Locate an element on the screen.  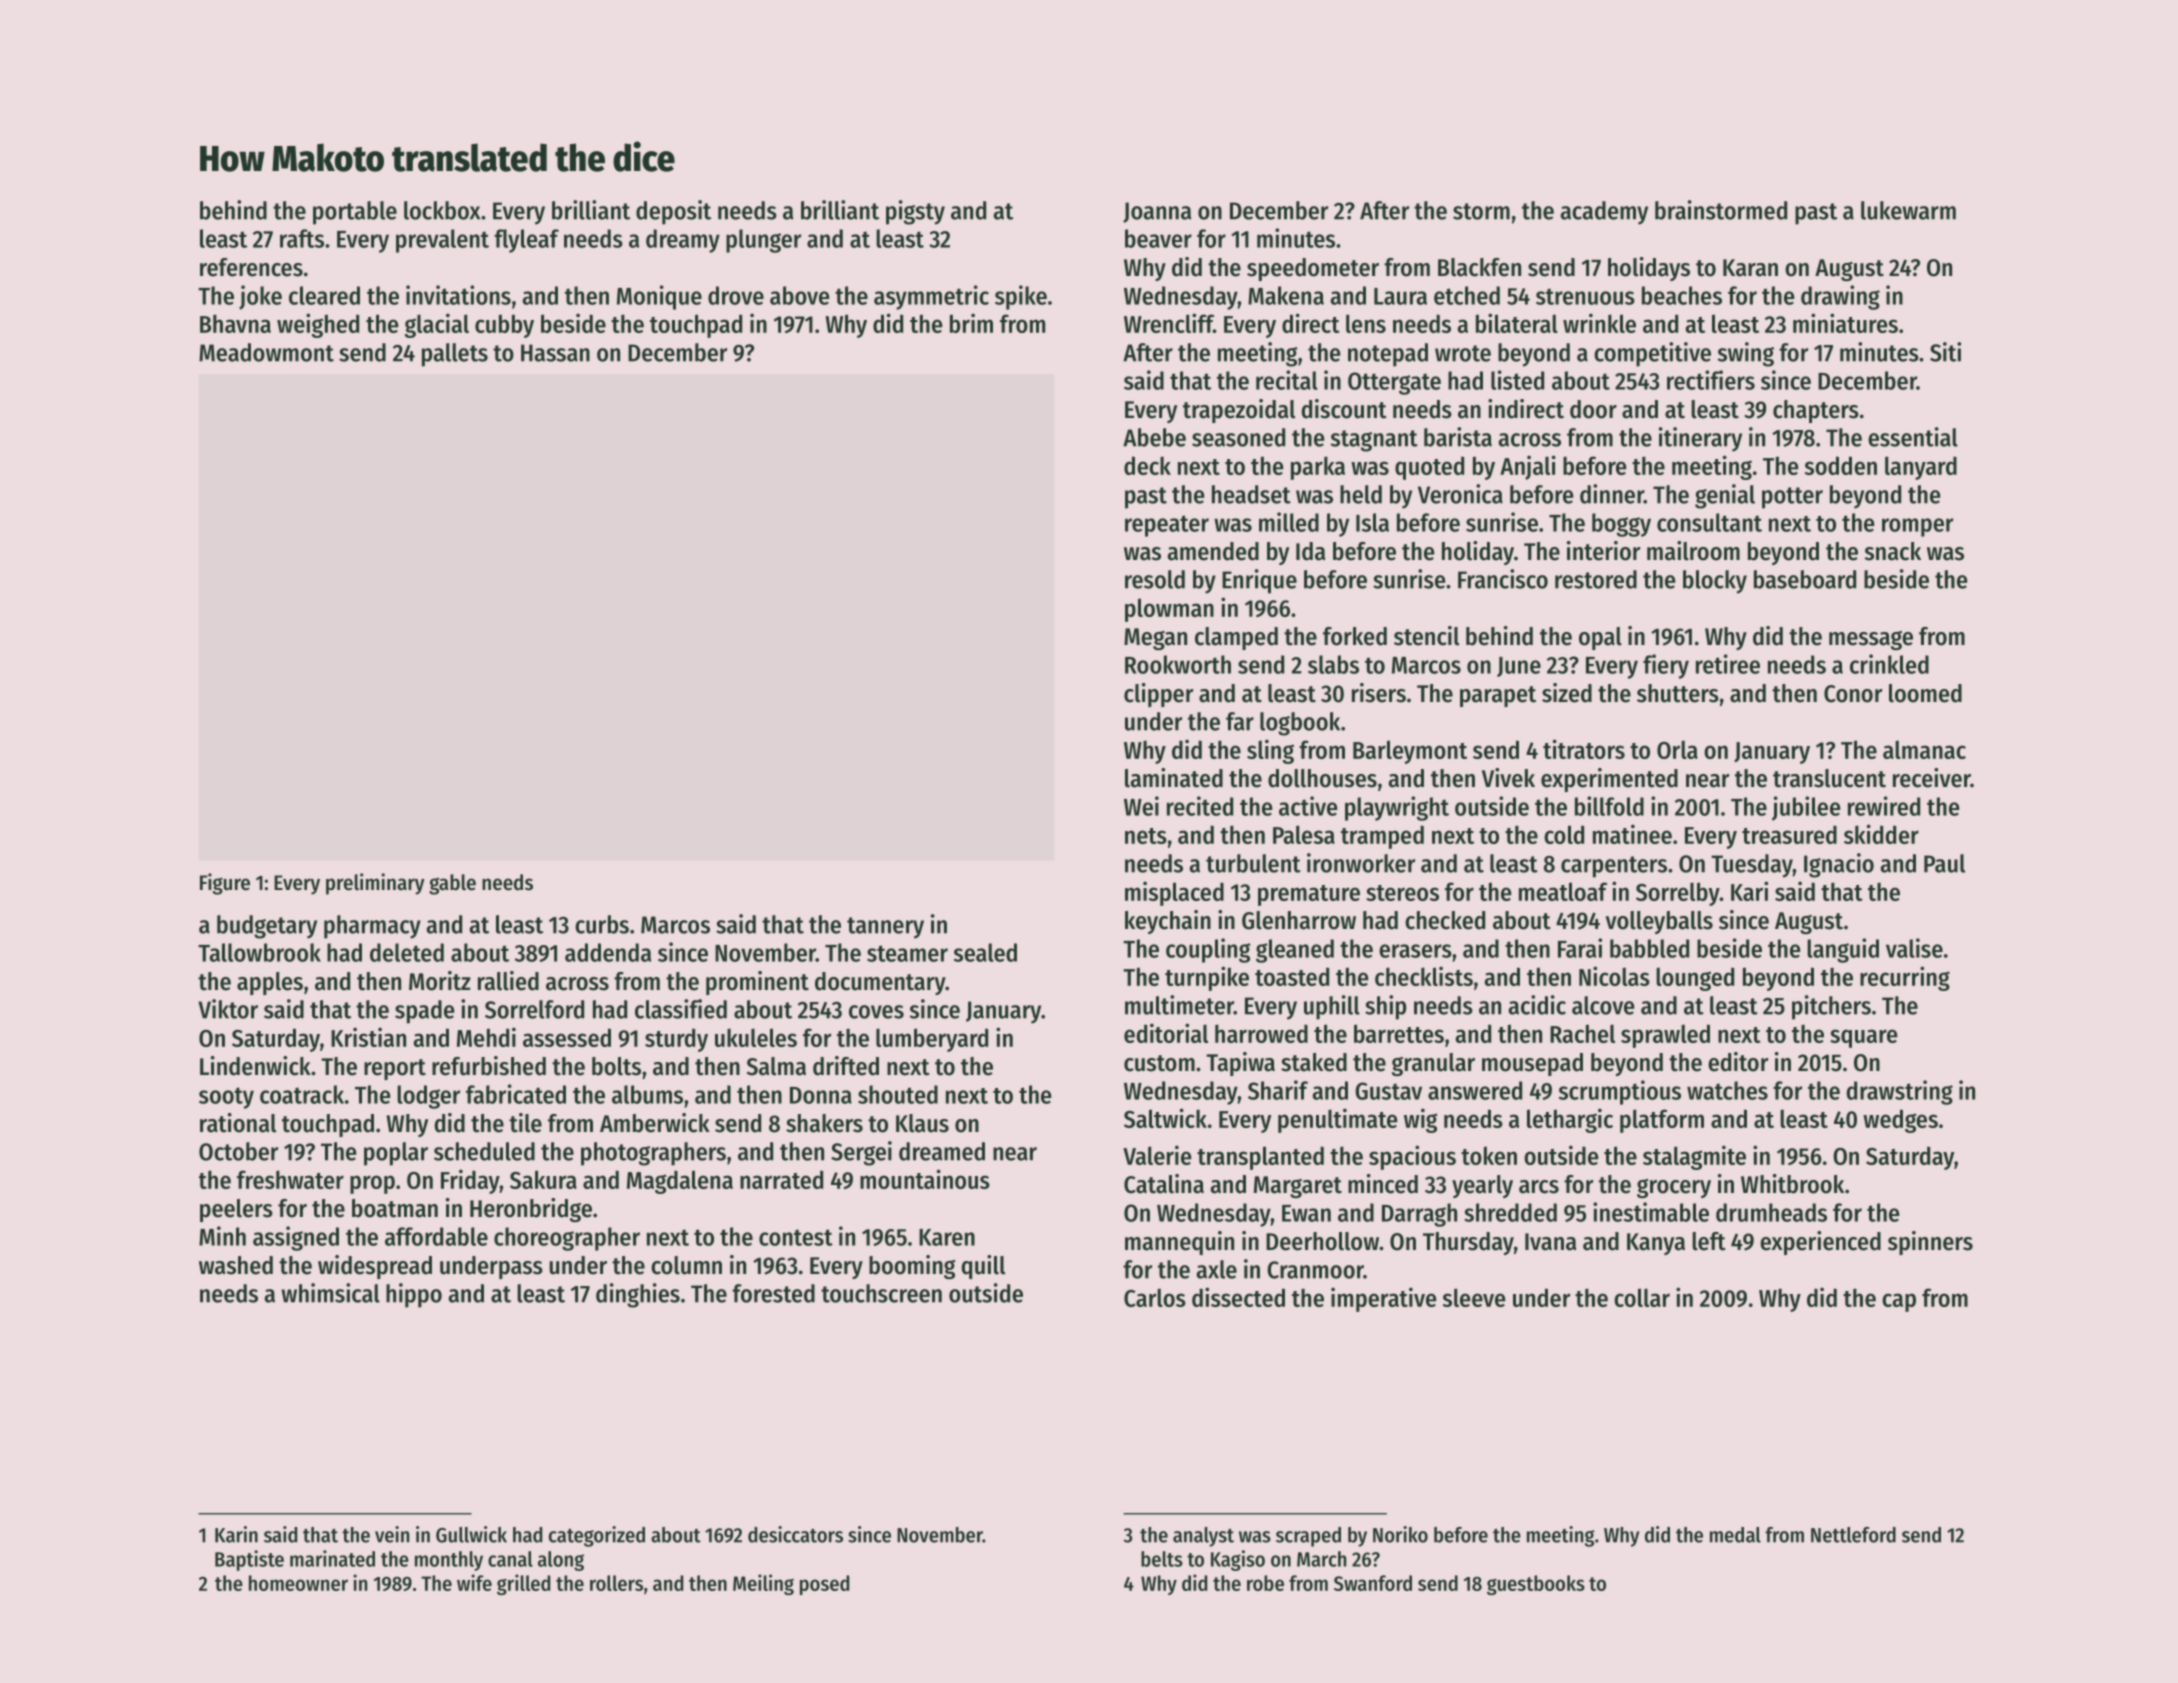
cap is located at coordinates (1899, 1302).
